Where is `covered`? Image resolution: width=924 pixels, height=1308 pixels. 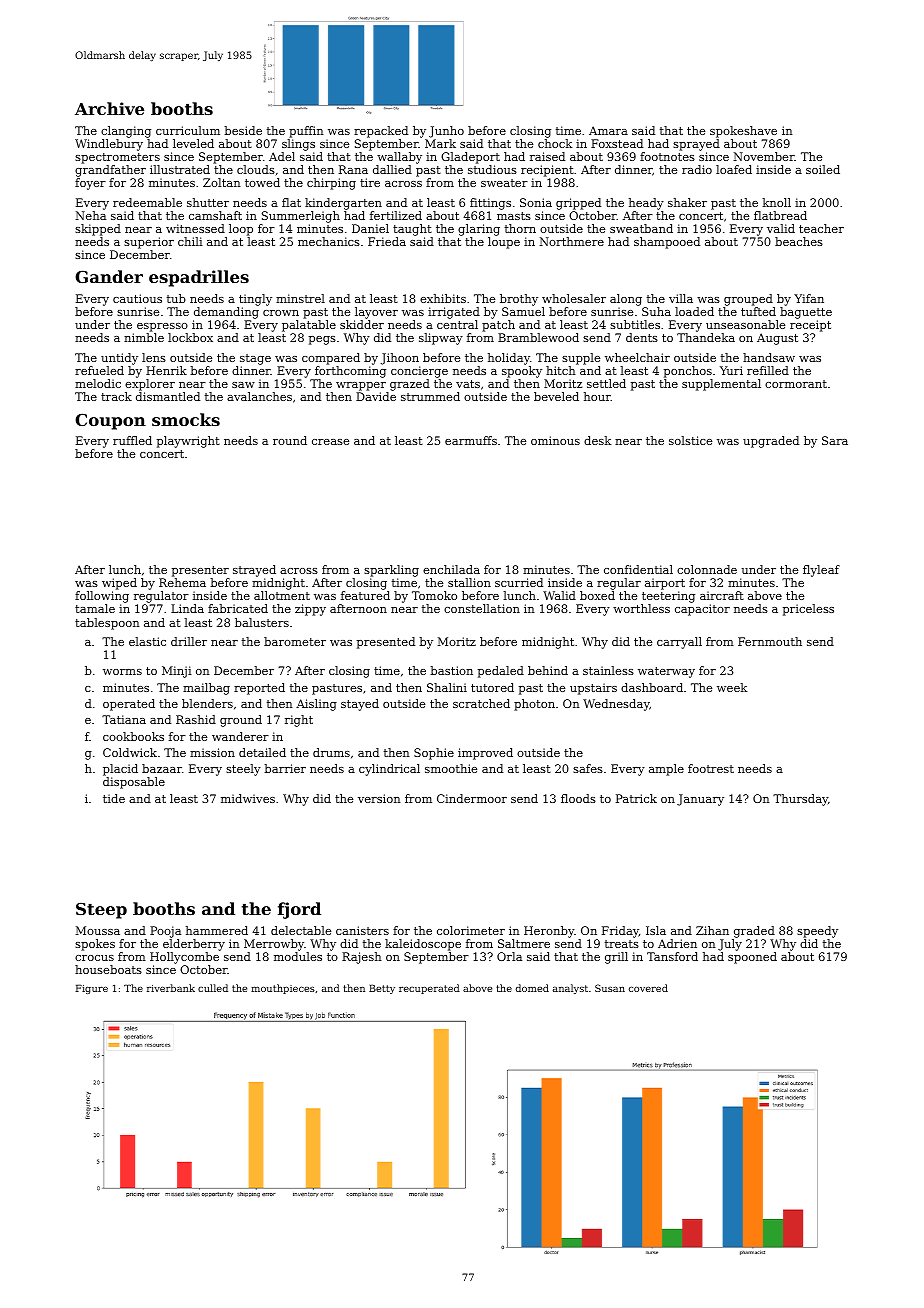 covered is located at coordinates (648, 988).
